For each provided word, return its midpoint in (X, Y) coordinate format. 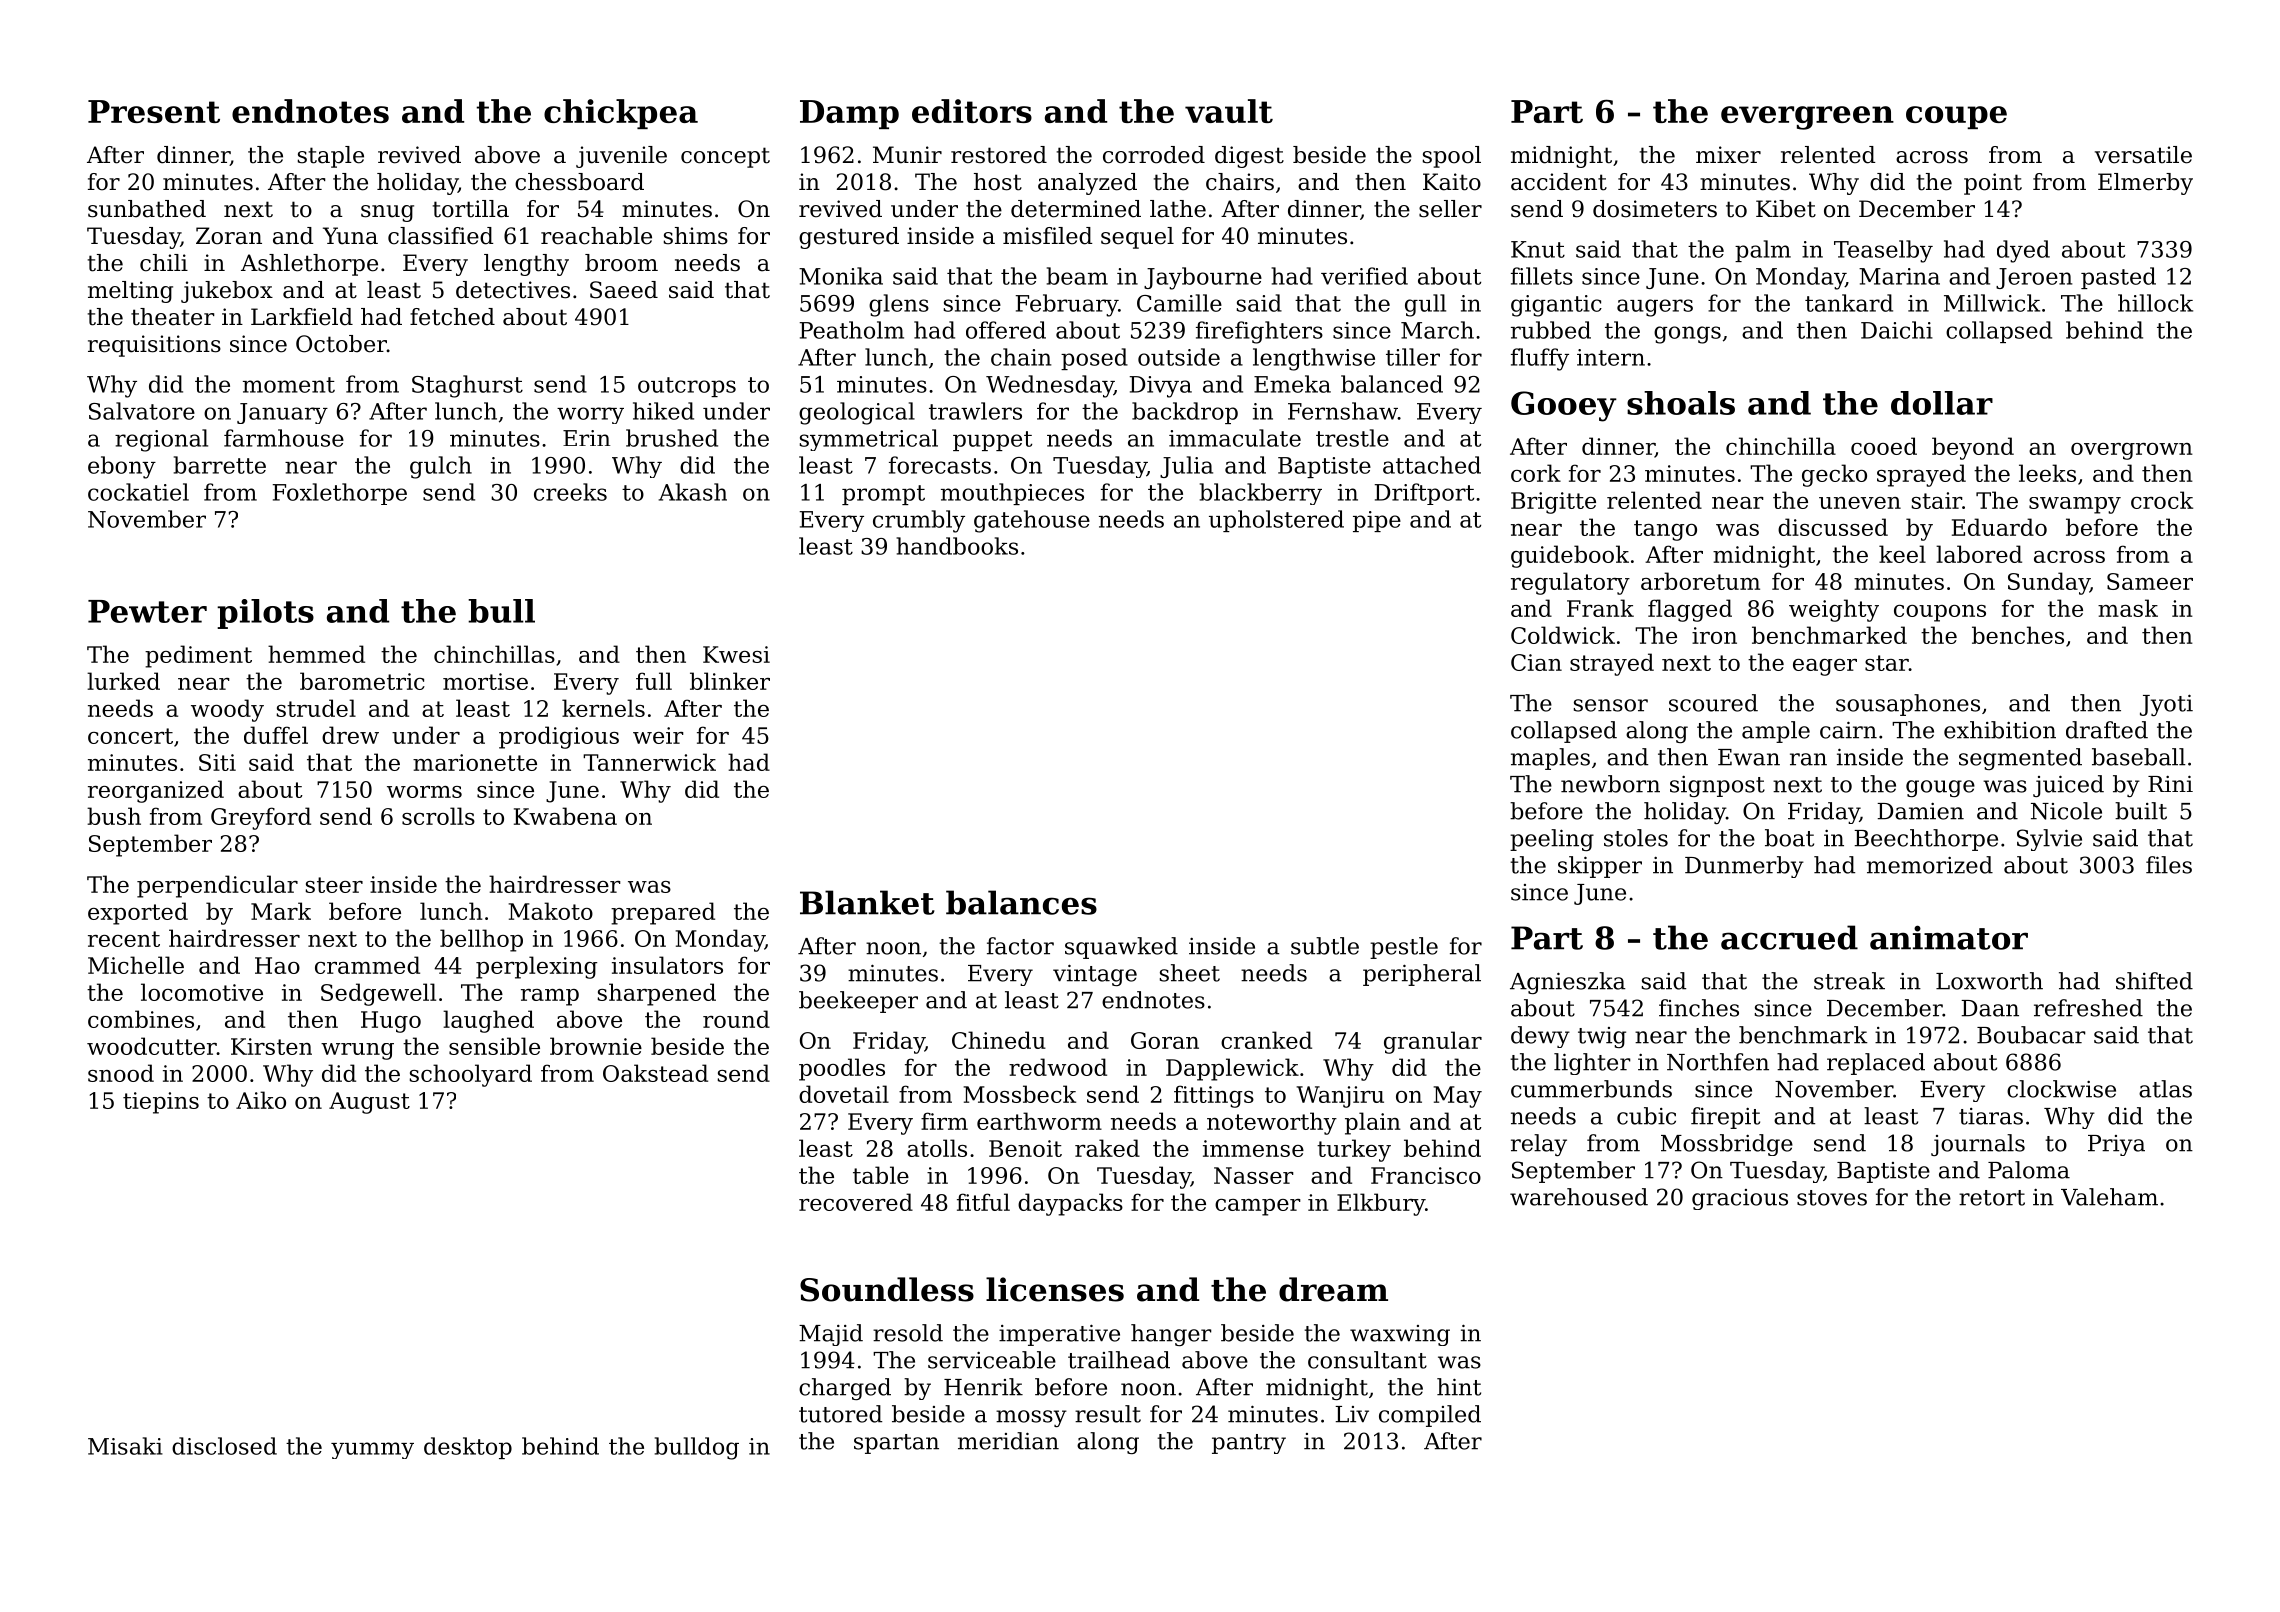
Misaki (125, 1446)
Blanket (867, 902)
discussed (1833, 527)
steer (334, 885)
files (2169, 865)
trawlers (975, 411)
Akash (692, 492)
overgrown (2132, 451)
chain (1021, 357)
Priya (2116, 1145)
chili (164, 263)
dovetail (844, 1094)
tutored (840, 1414)
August (369, 1103)
